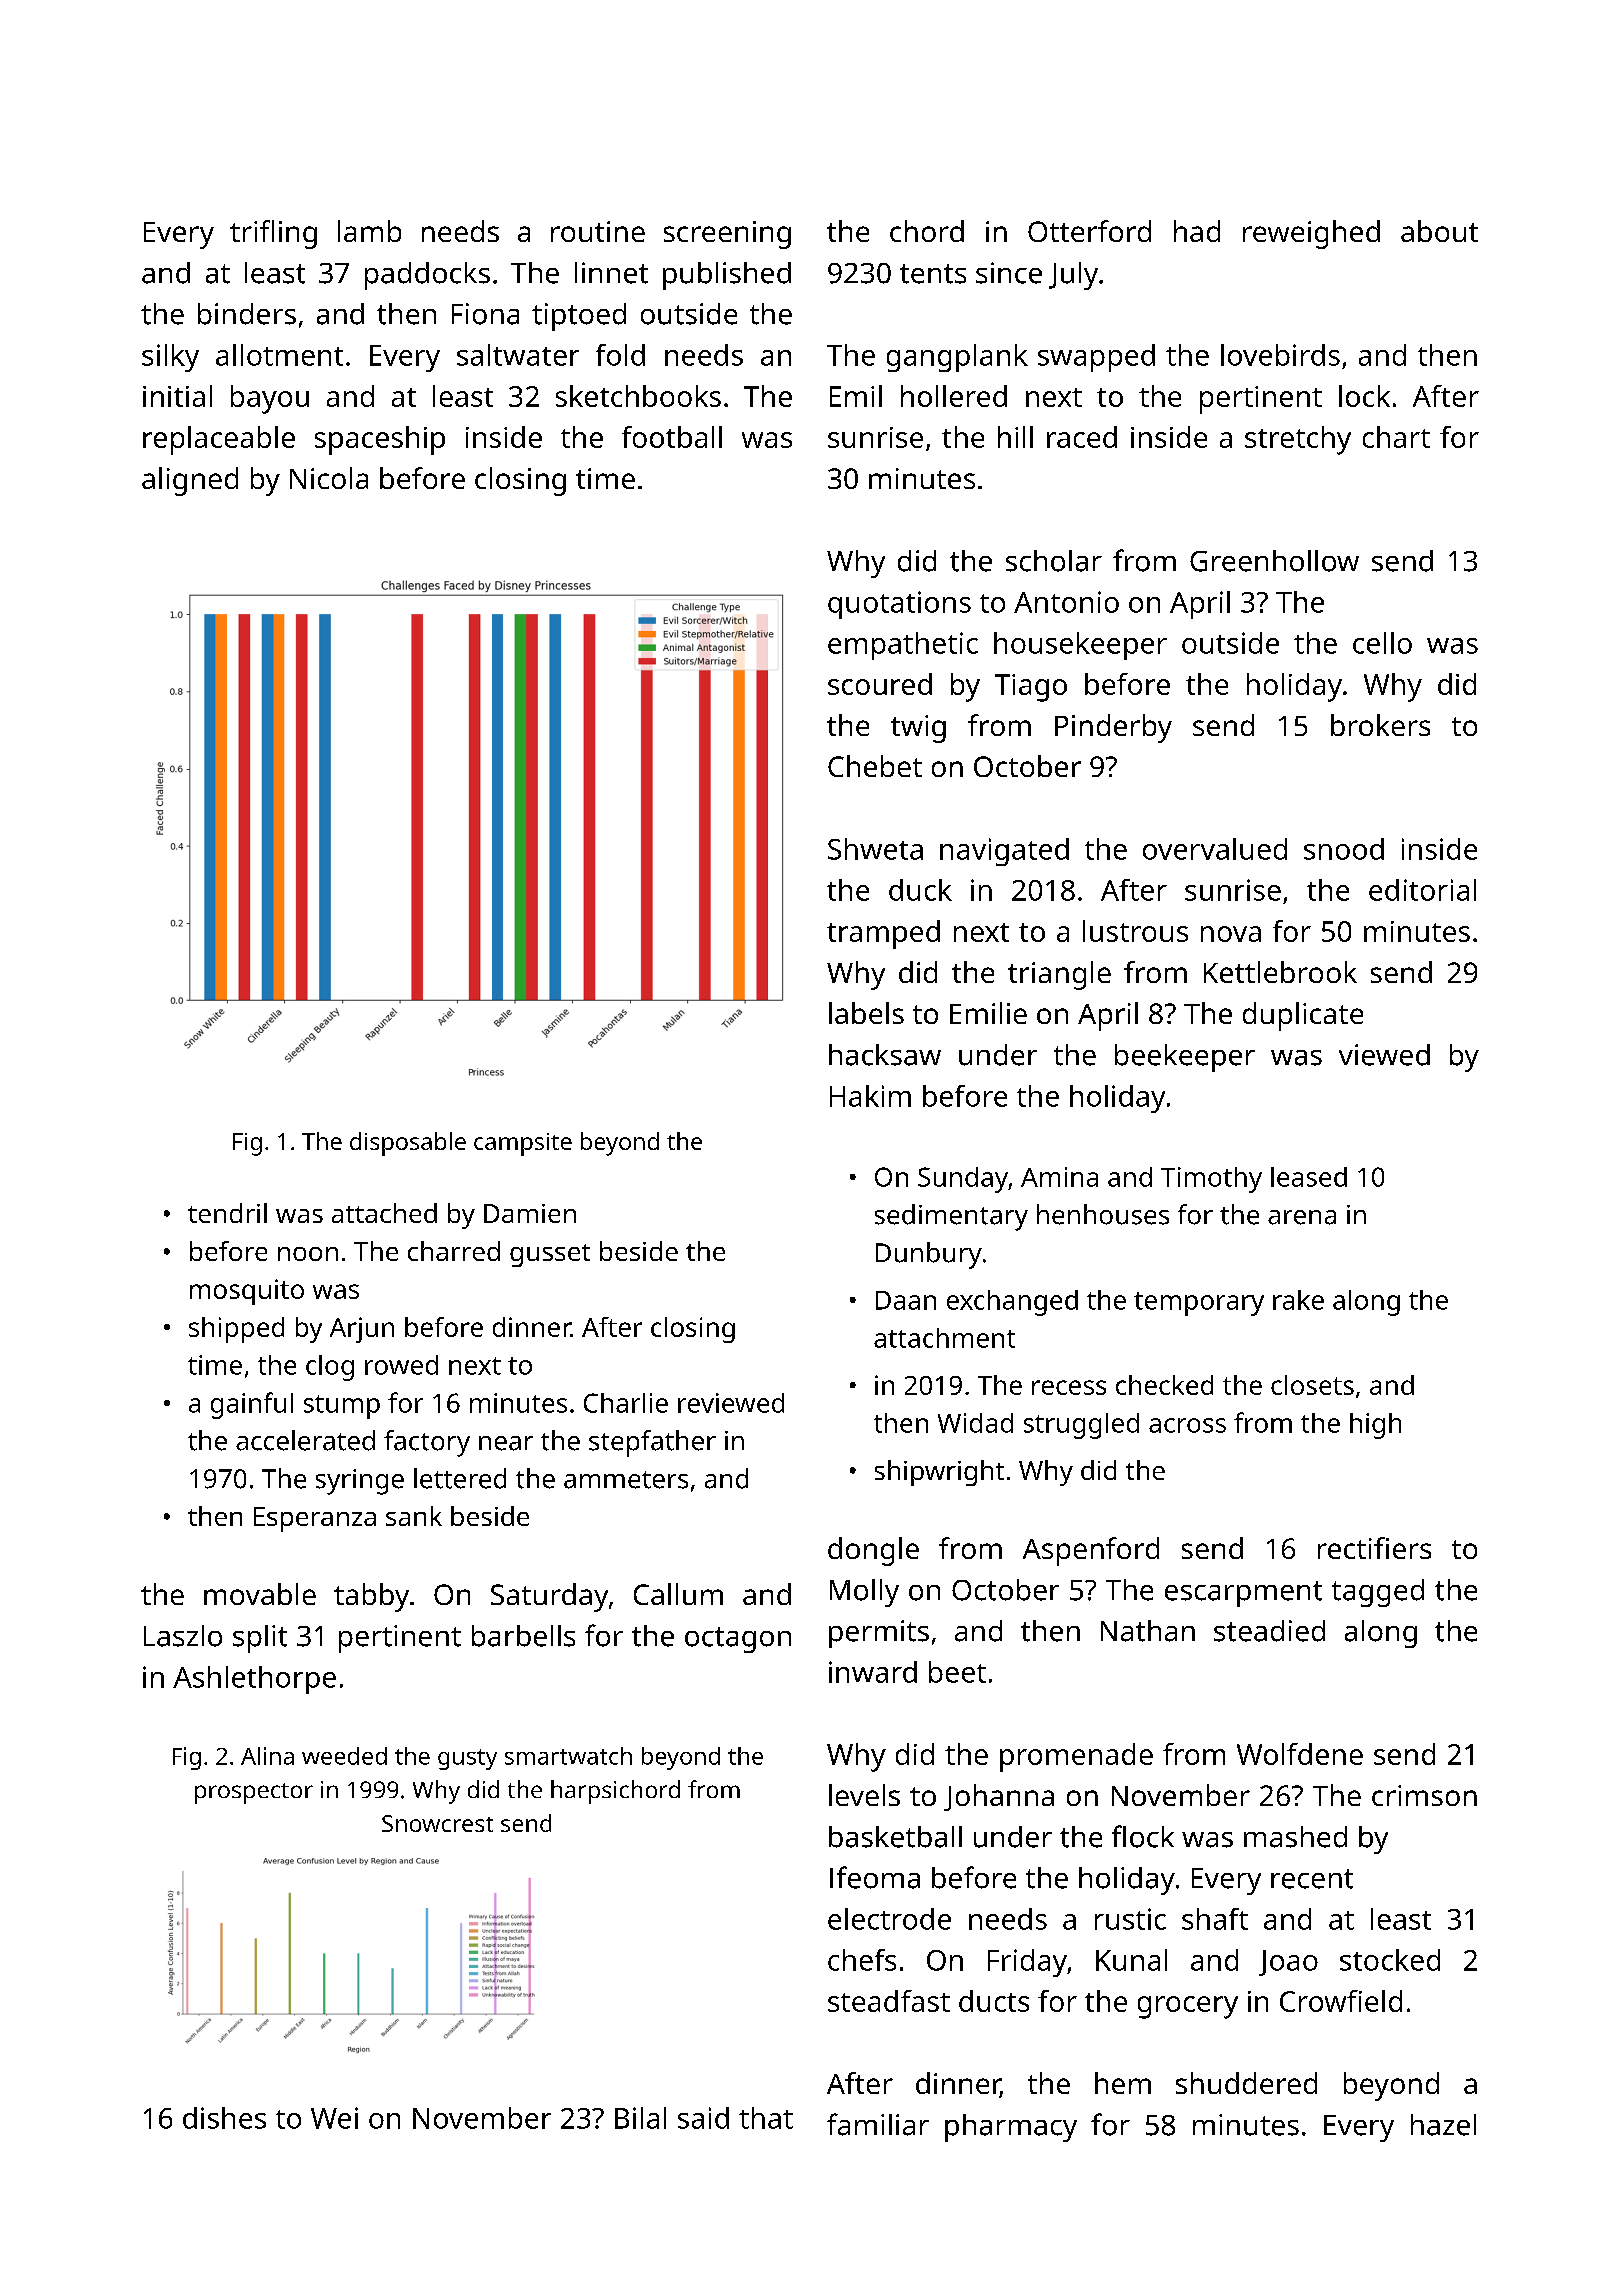  Describe the element at coordinates (1197, 231) in the page. I see `had` at that location.
